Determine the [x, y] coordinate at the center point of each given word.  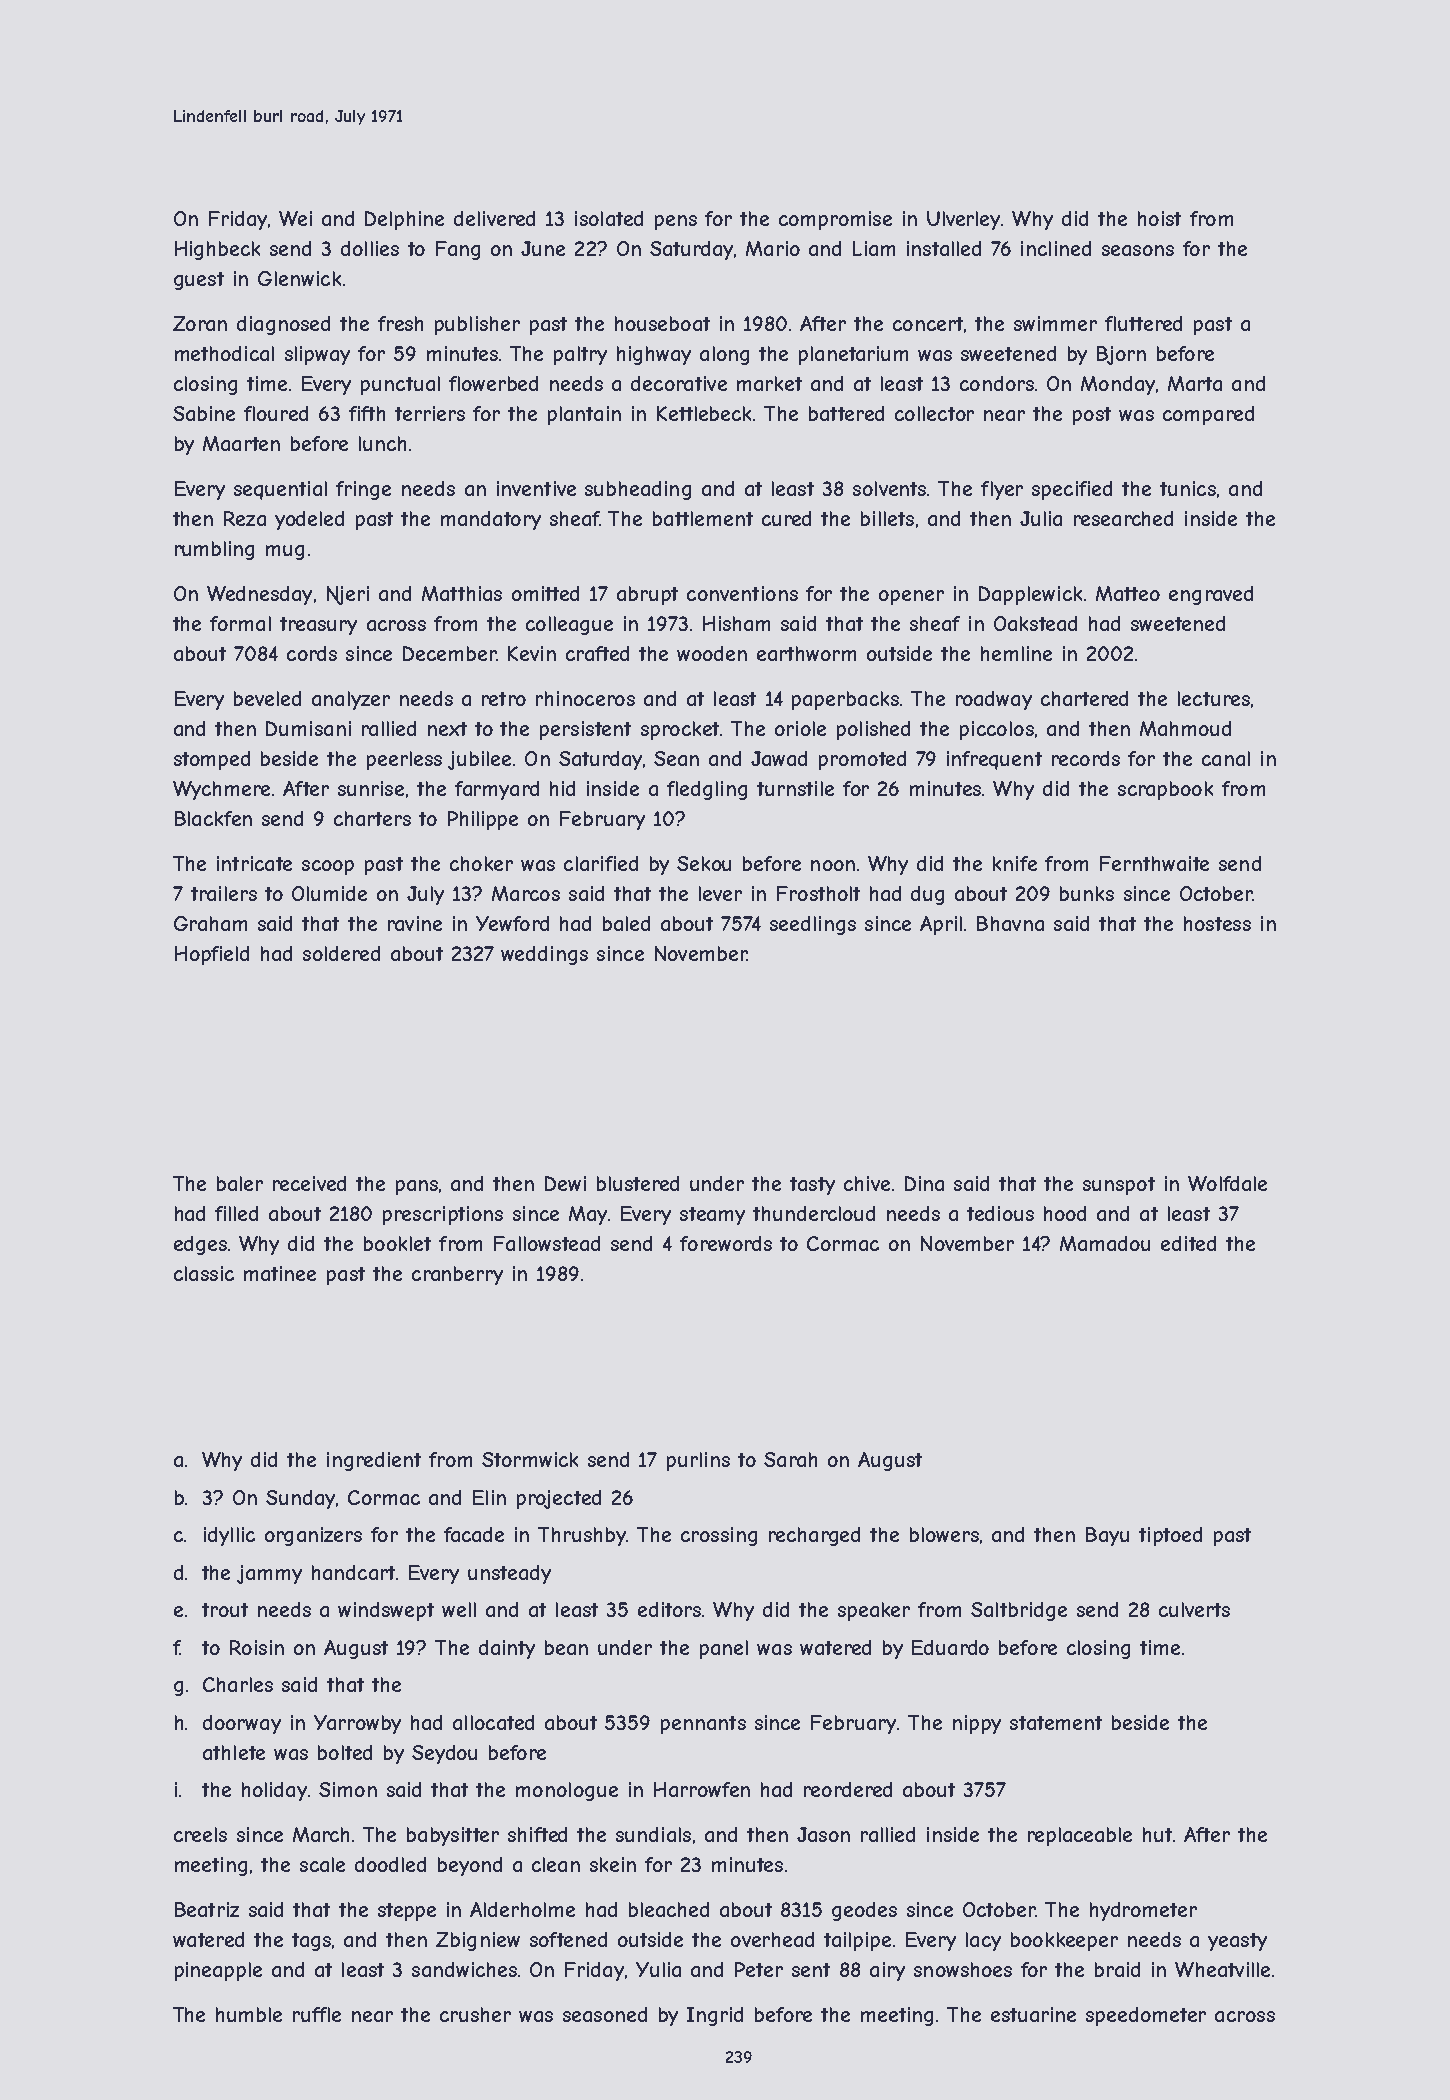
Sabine [204, 413]
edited [1188, 1243]
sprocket [680, 730]
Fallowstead [547, 1243]
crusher [475, 2014]
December [449, 653]
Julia [1041, 518]
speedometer [1146, 2016]
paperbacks [845, 700]
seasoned [605, 2014]
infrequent [994, 760]
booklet [397, 1243]
